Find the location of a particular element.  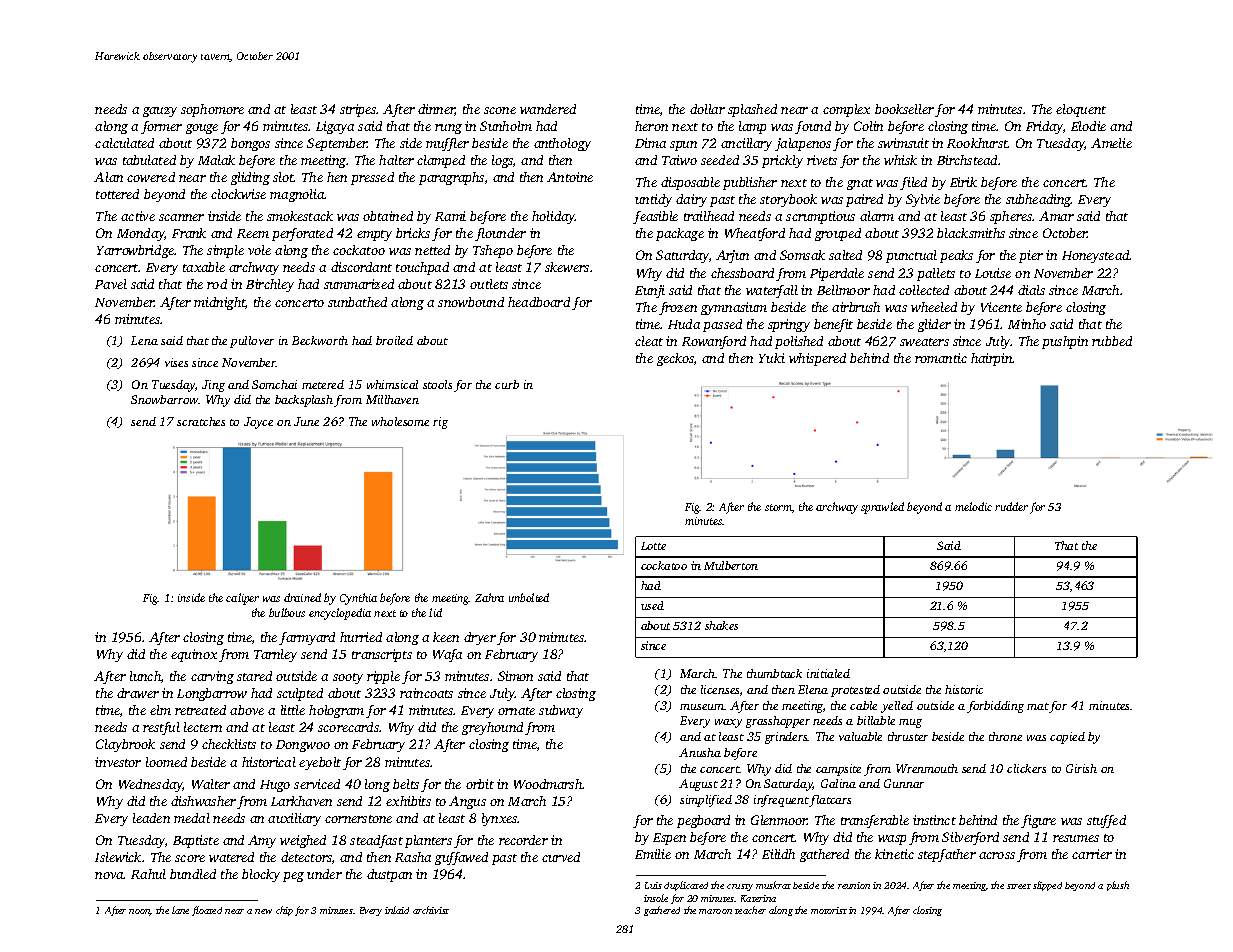

scrumptious is located at coordinates (820, 217).
